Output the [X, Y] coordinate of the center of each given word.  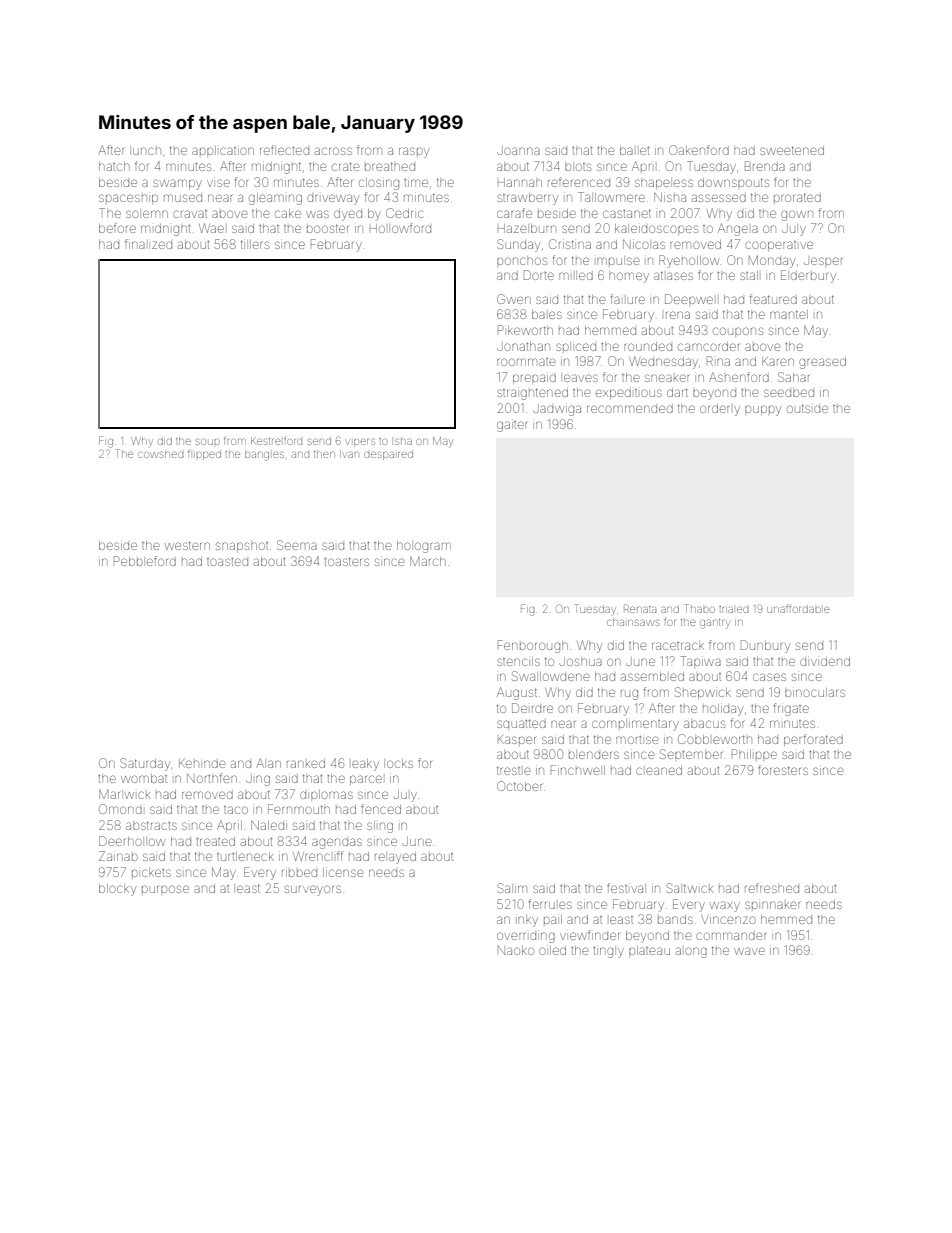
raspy [414, 152]
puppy [763, 410]
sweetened [792, 150]
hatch [114, 166]
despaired [388, 455]
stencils [518, 661]
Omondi [120, 809]
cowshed [160, 454]
